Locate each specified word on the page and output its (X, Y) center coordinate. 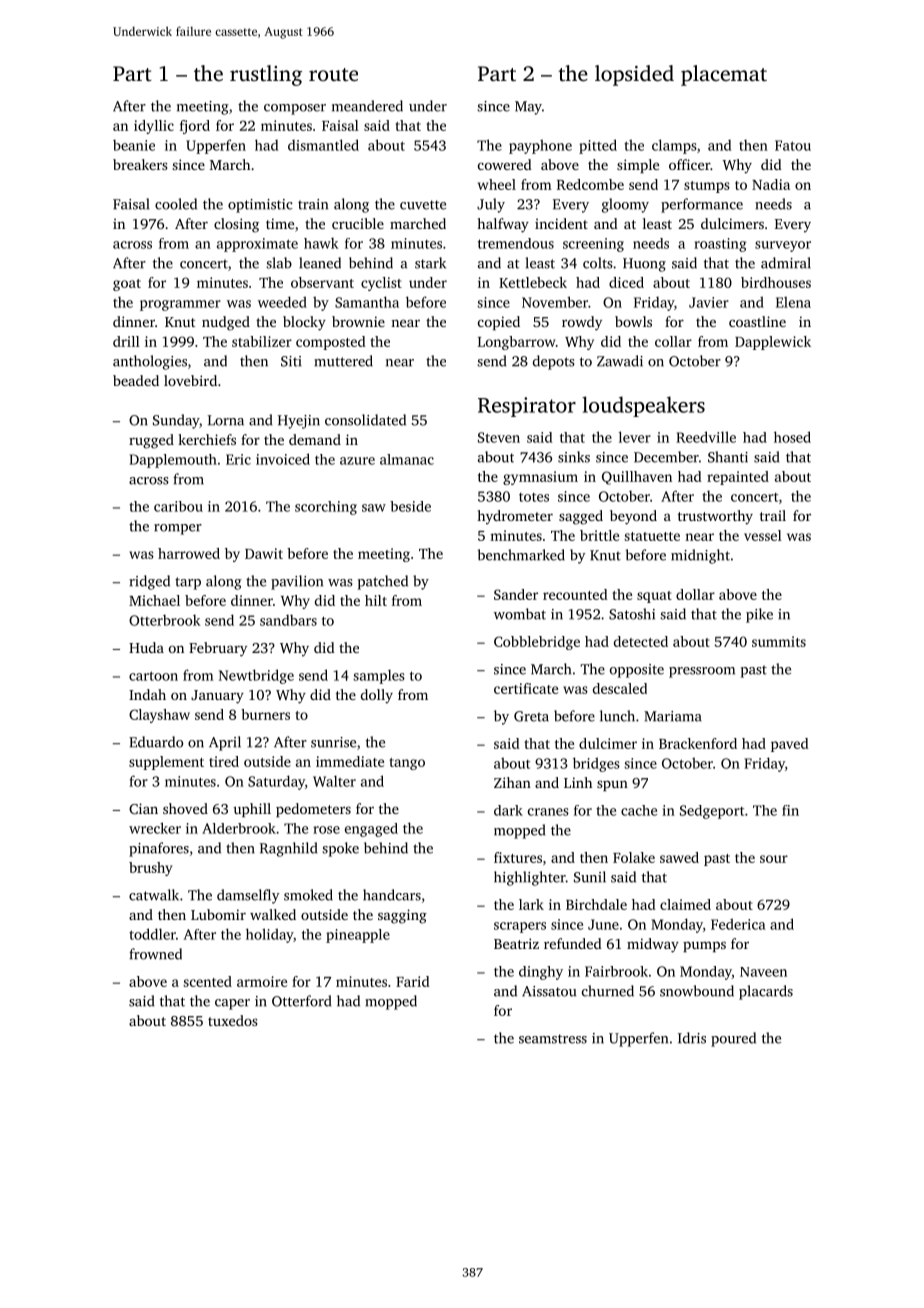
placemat (724, 75)
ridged (149, 582)
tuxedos (233, 1020)
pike (759, 615)
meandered (367, 106)
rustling (266, 75)
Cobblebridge (537, 643)
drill (126, 341)
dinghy (541, 973)
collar (673, 341)
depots (554, 362)
